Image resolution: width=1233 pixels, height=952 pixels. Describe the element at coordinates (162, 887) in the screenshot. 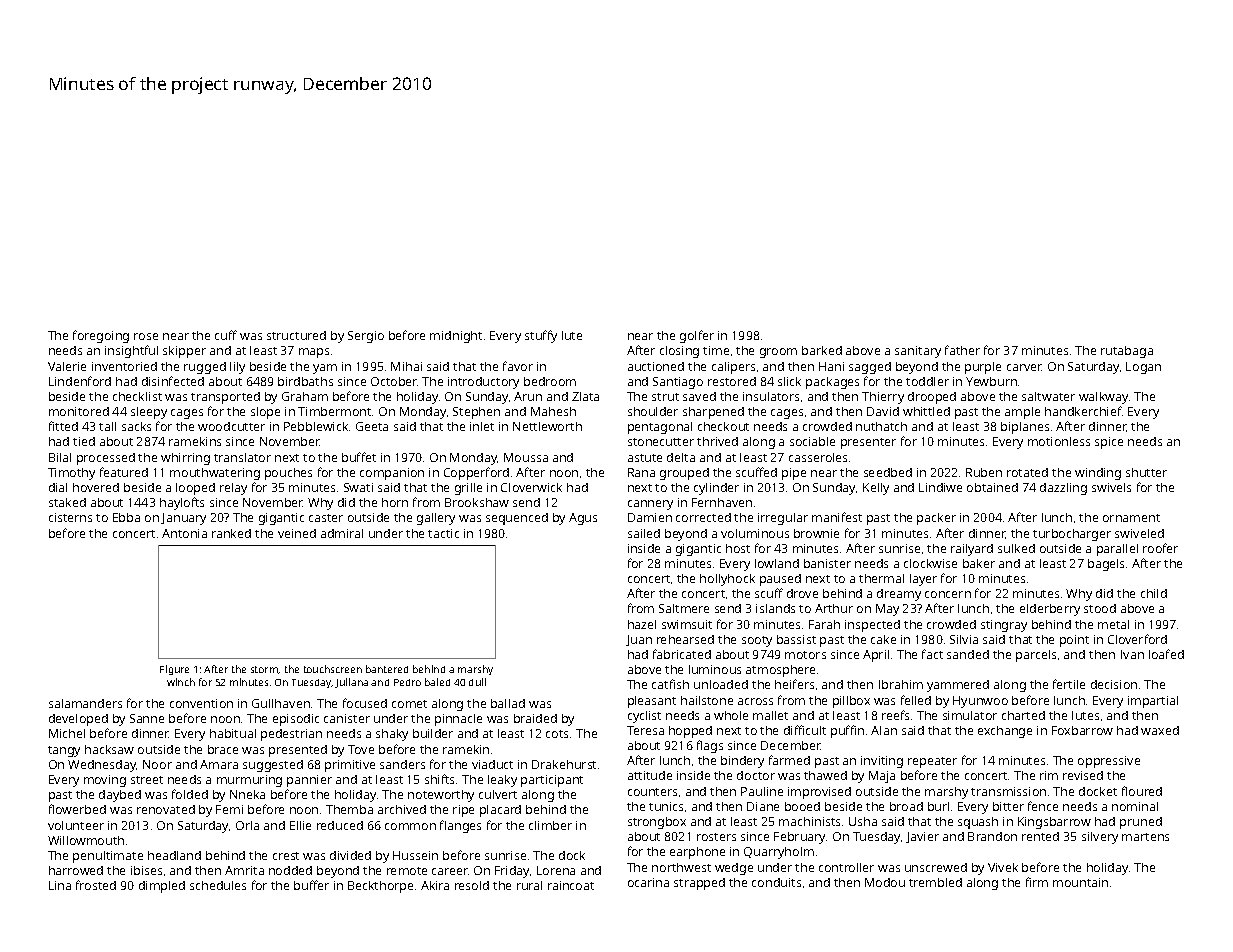

I see `dimpled` at that location.
